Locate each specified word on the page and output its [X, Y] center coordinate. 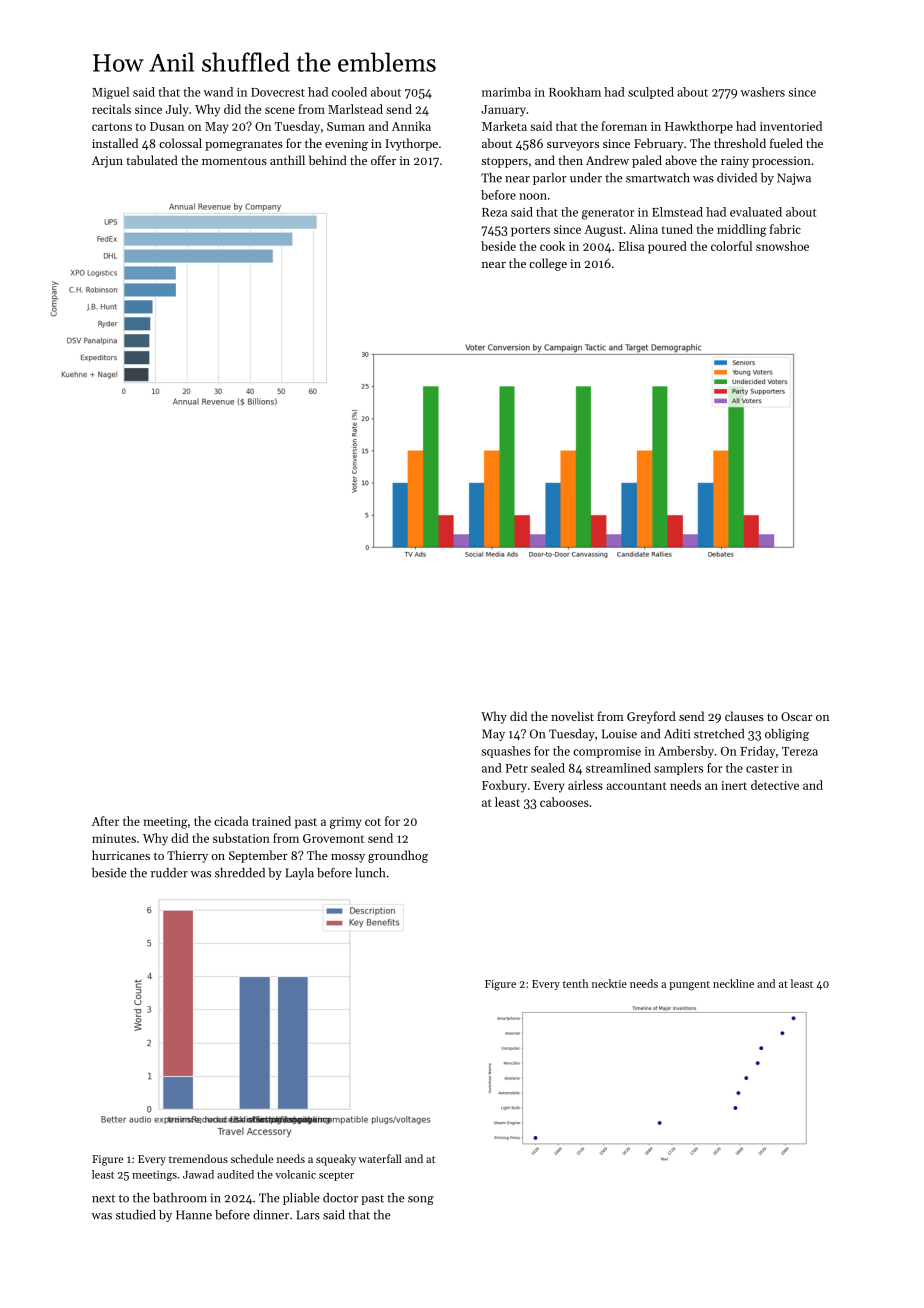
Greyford [651, 717]
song [421, 1200]
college [548, 264]
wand [218, 92]
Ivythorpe [411, 144]
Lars [308, 1215]
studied [136, 1215]
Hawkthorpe [699, 127]
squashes [506, 752]
